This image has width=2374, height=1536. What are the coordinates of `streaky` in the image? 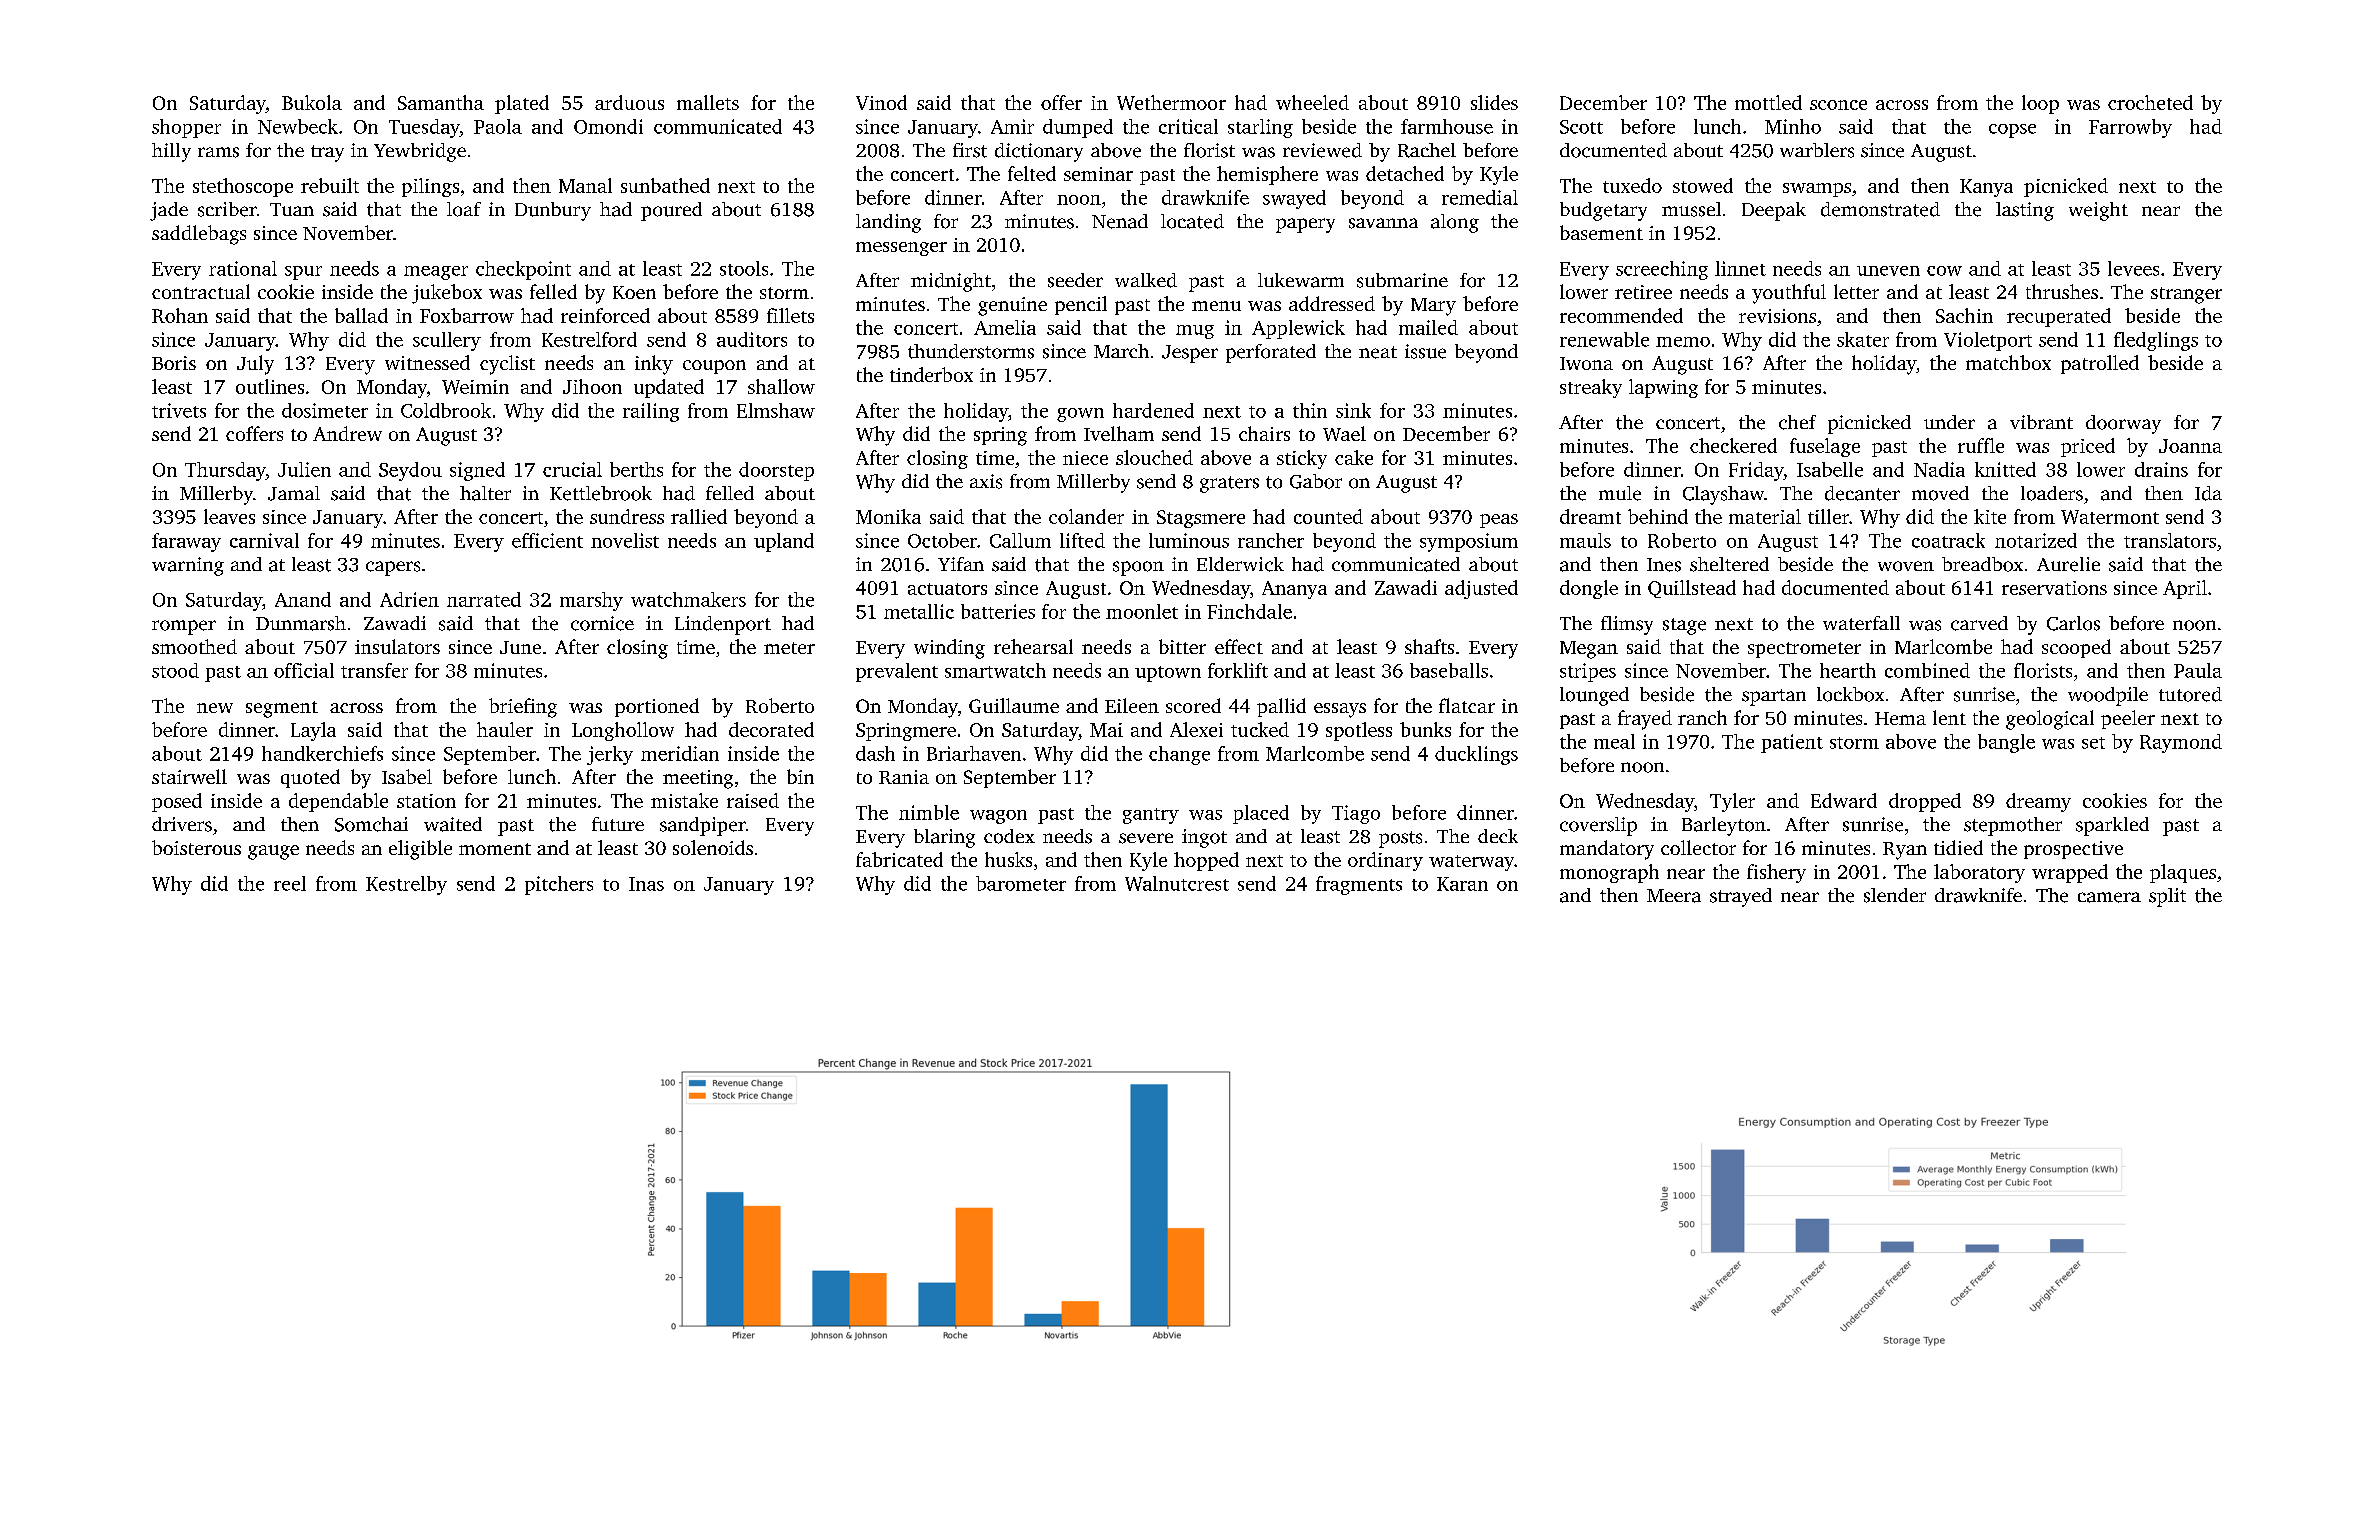 It's located at (1591, 388).
